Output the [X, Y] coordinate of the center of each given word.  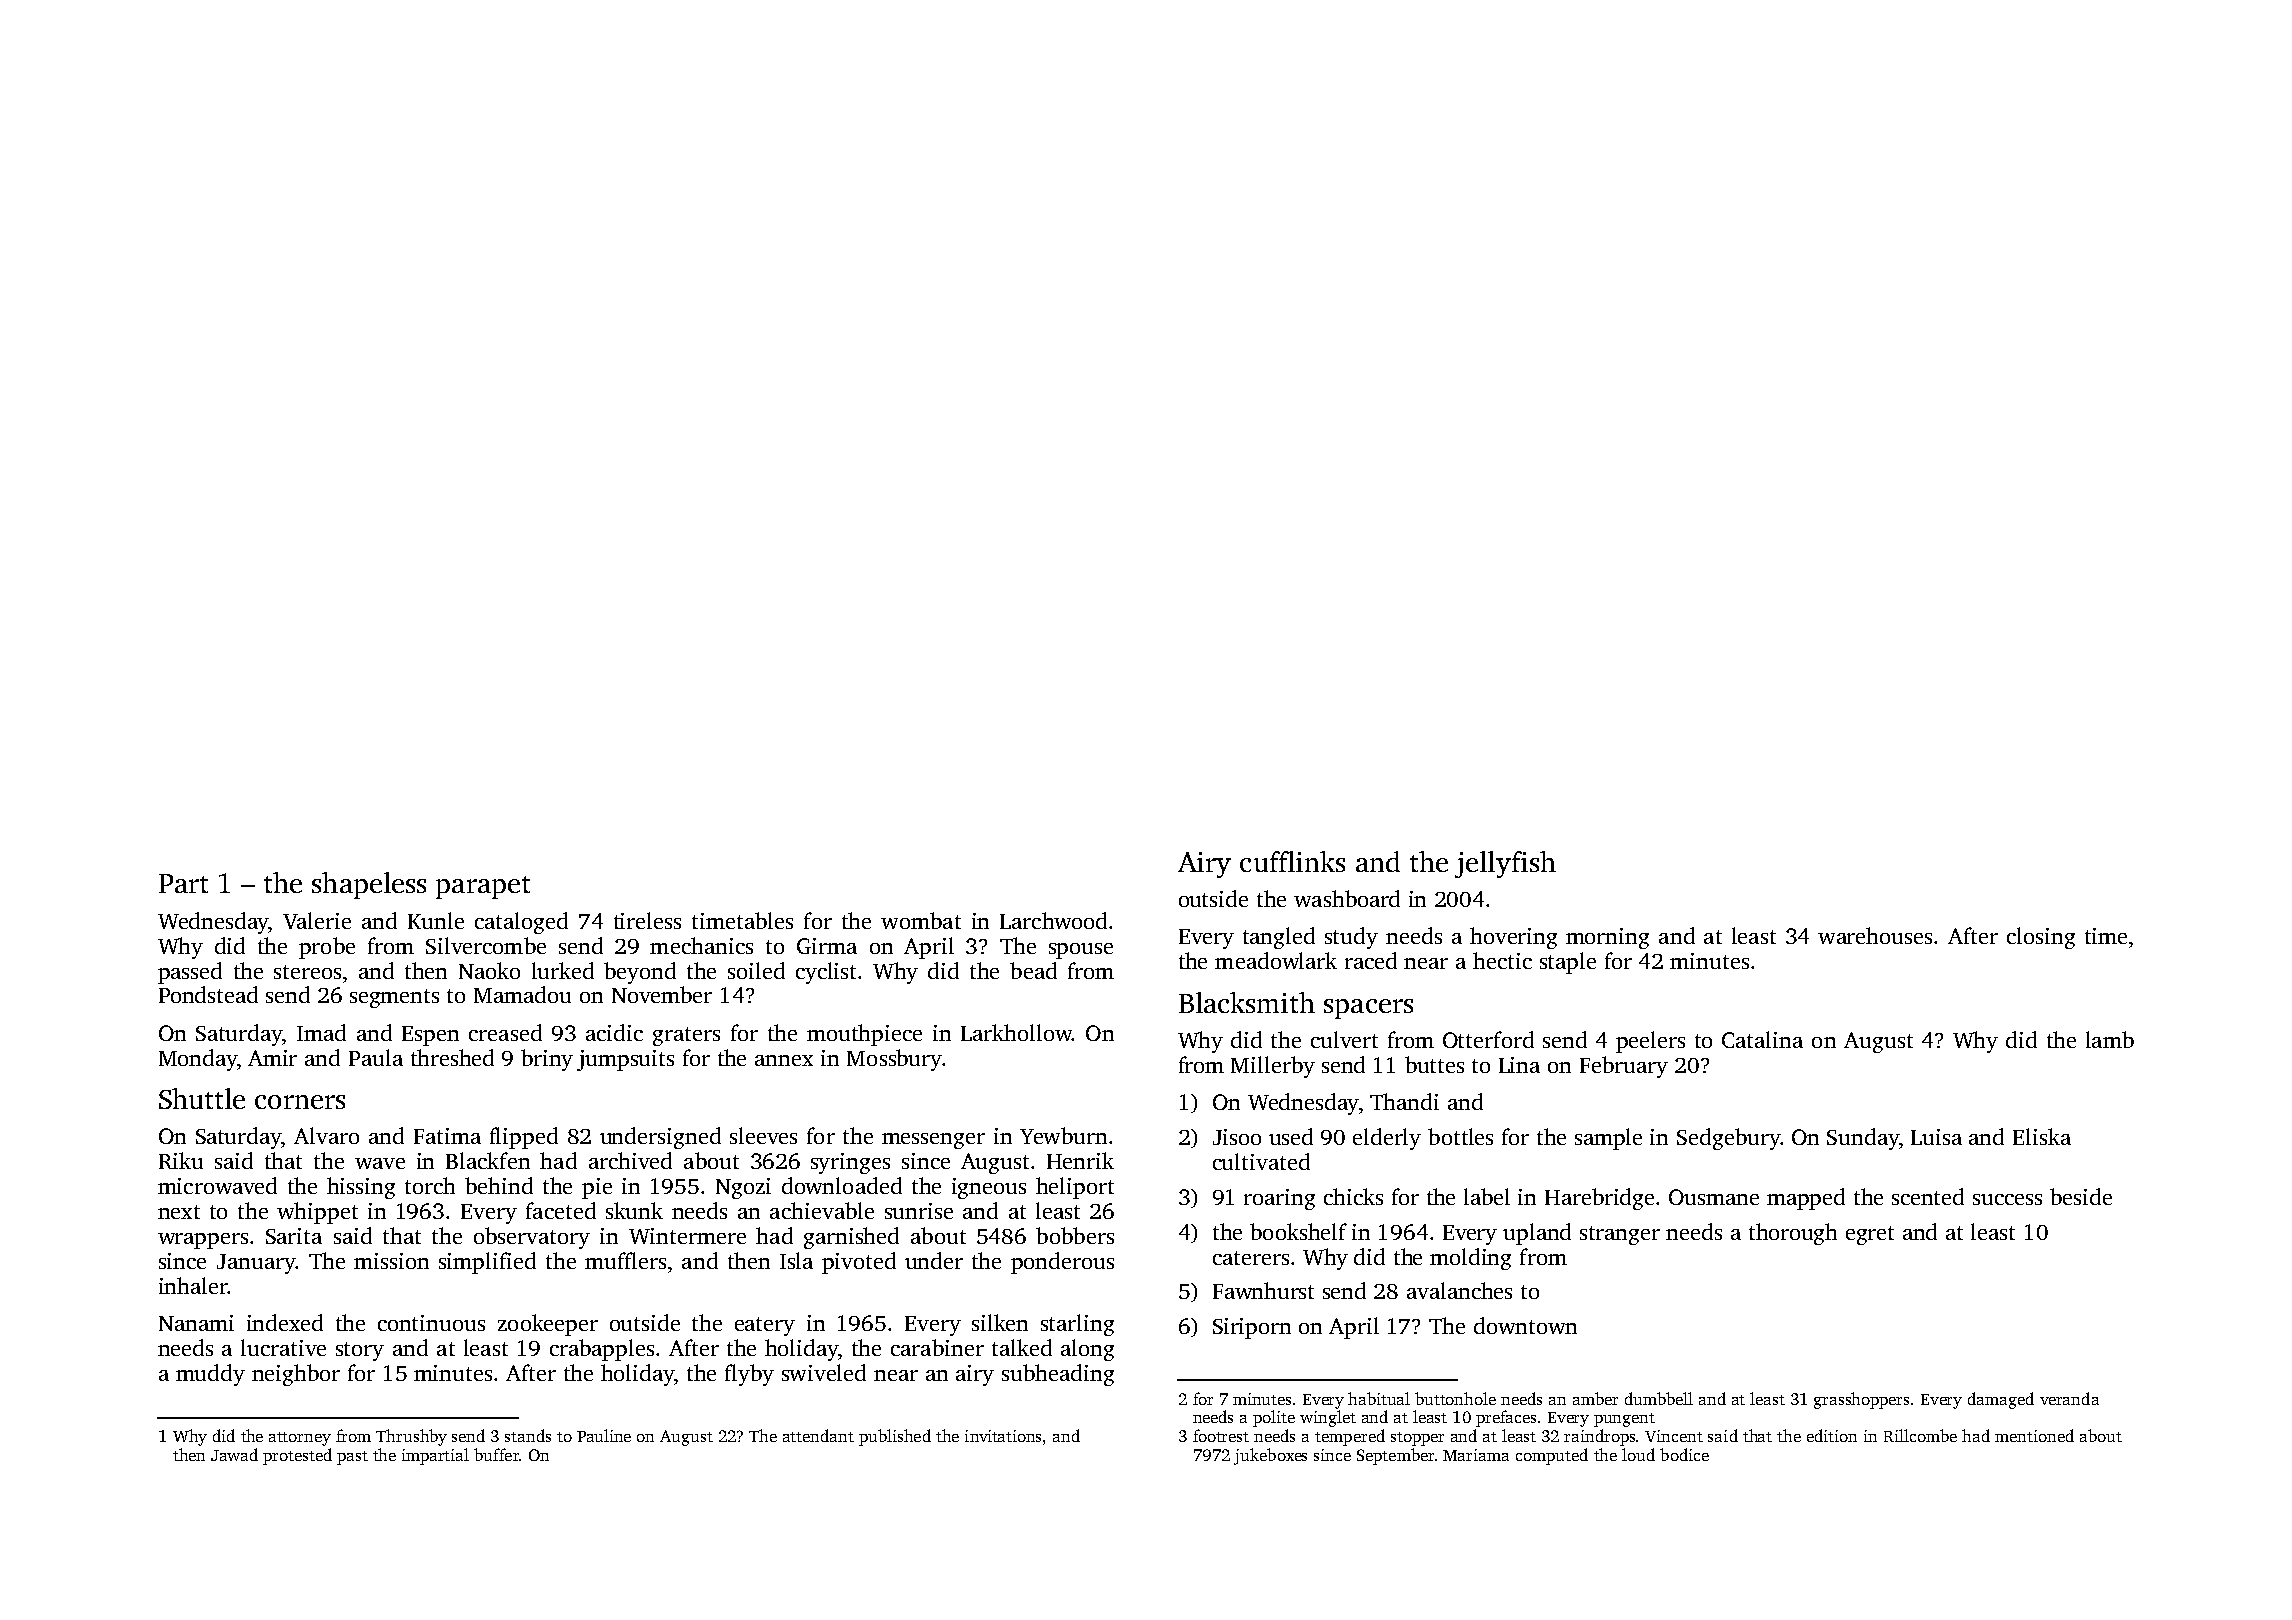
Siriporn [1252, 1328]
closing [2041, 938]
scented [1928, 1196]
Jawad [234, 1454]
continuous [431, 1323]
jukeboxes [1270, 1456]
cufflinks [1292, 861]
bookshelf [1298, 1231]
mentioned [2034, 1435]
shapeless [369, 885]
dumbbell [1659, 1398]
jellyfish [1505, 864]
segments [394, 998]
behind [499, 1185]
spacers [1368, 1009]
